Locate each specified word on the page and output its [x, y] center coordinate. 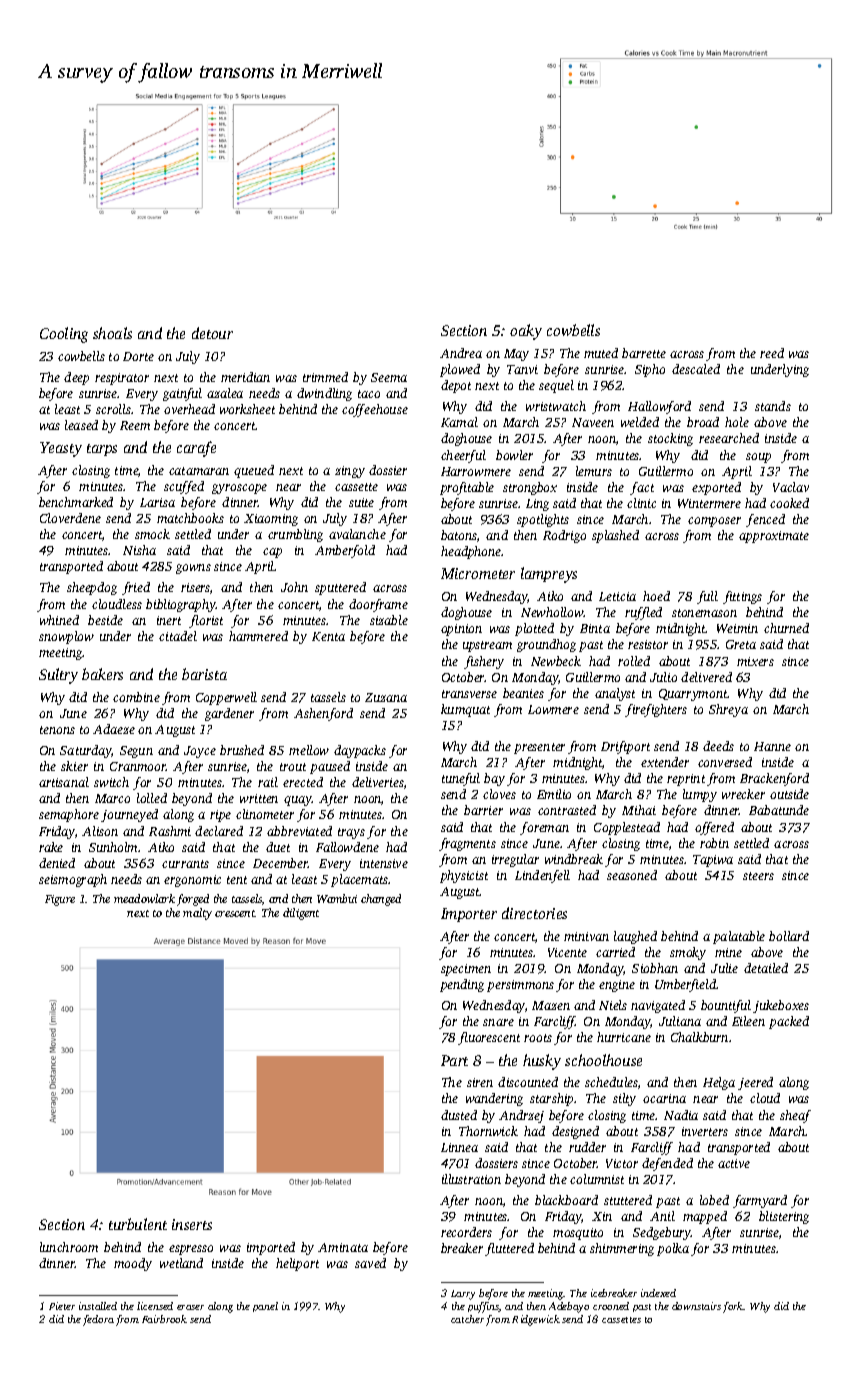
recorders [466, 1232]
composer [714, 522]
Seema [389, 377]
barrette [644, 353]
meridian [245, 377]
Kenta [328, 636]
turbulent [138, 1224]
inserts [192, 1224]
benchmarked [76, 502]
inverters [705, 1131]
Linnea [459, 1147]
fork [733, 1307]
